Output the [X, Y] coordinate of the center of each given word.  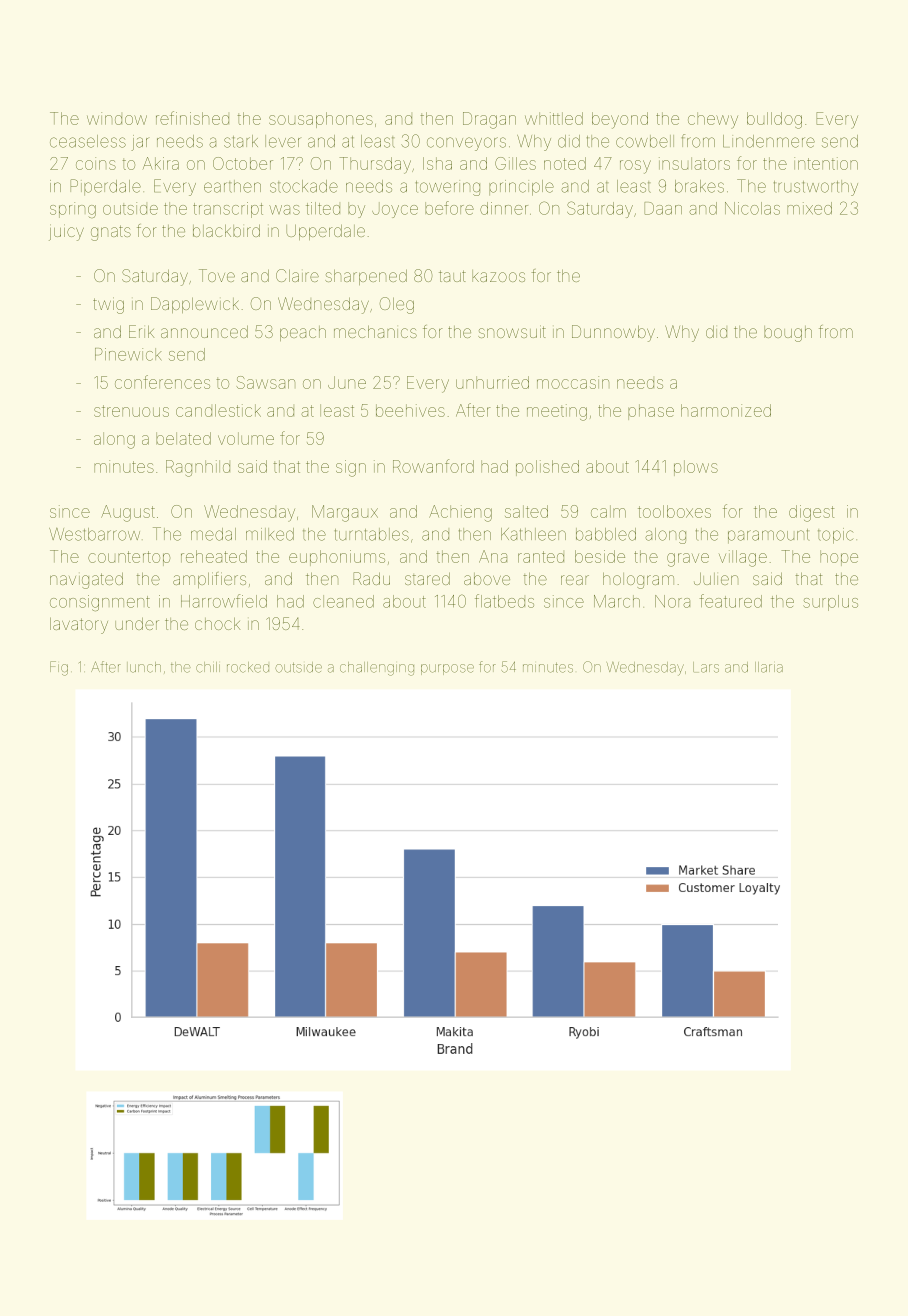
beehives [410, 410]
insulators [694, 163]
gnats [111, 233]
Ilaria [769, 667]
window [117, 118]
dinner [504, 208]
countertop [129, 558]
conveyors [466, 144]
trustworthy [816, 188]
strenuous [131, 411]
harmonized [726, 410]
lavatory [79, 625]
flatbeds [504, 601]
